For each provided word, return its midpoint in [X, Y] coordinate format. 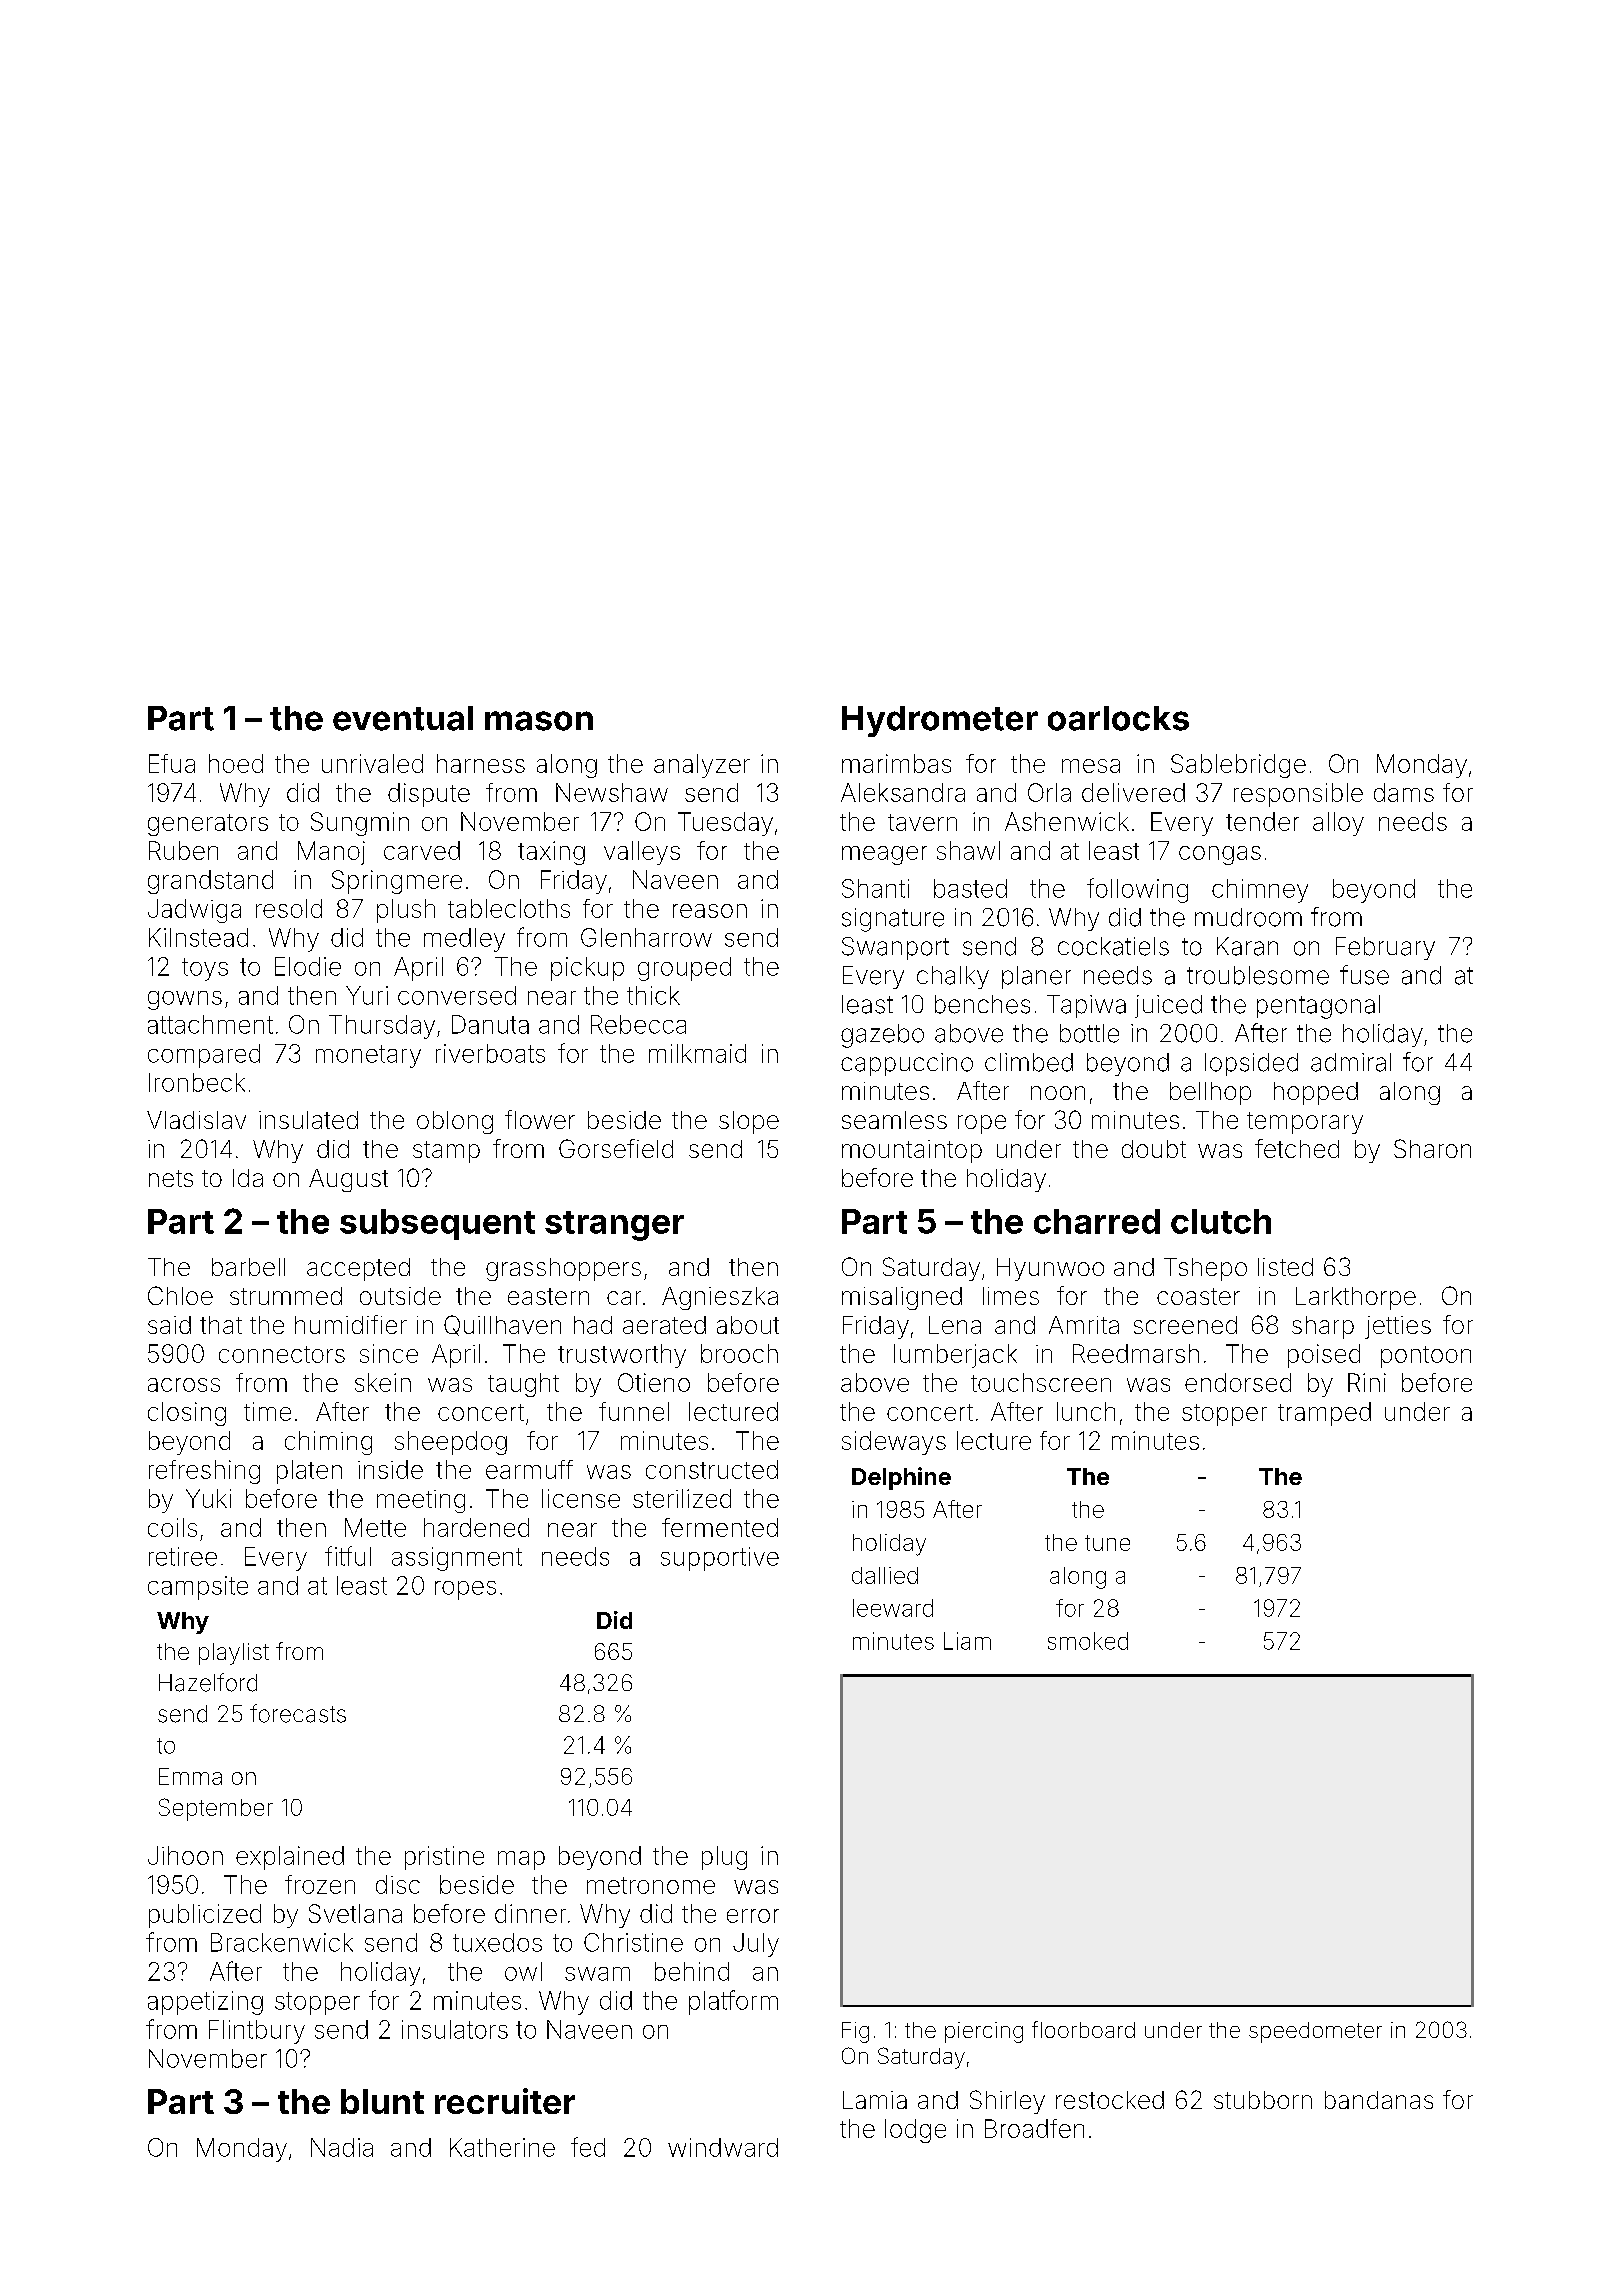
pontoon [1426, 1357]
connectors [282, 1354]
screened [1185, 1325]
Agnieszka [720, 1298]
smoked [1088, 1641]
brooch [739, 1353]
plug [724, 1858]
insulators [455, 2029]
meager [884, 855]
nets [171, 1178]
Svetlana [355, 1913]
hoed [236, 763]
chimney [1260, 891]
